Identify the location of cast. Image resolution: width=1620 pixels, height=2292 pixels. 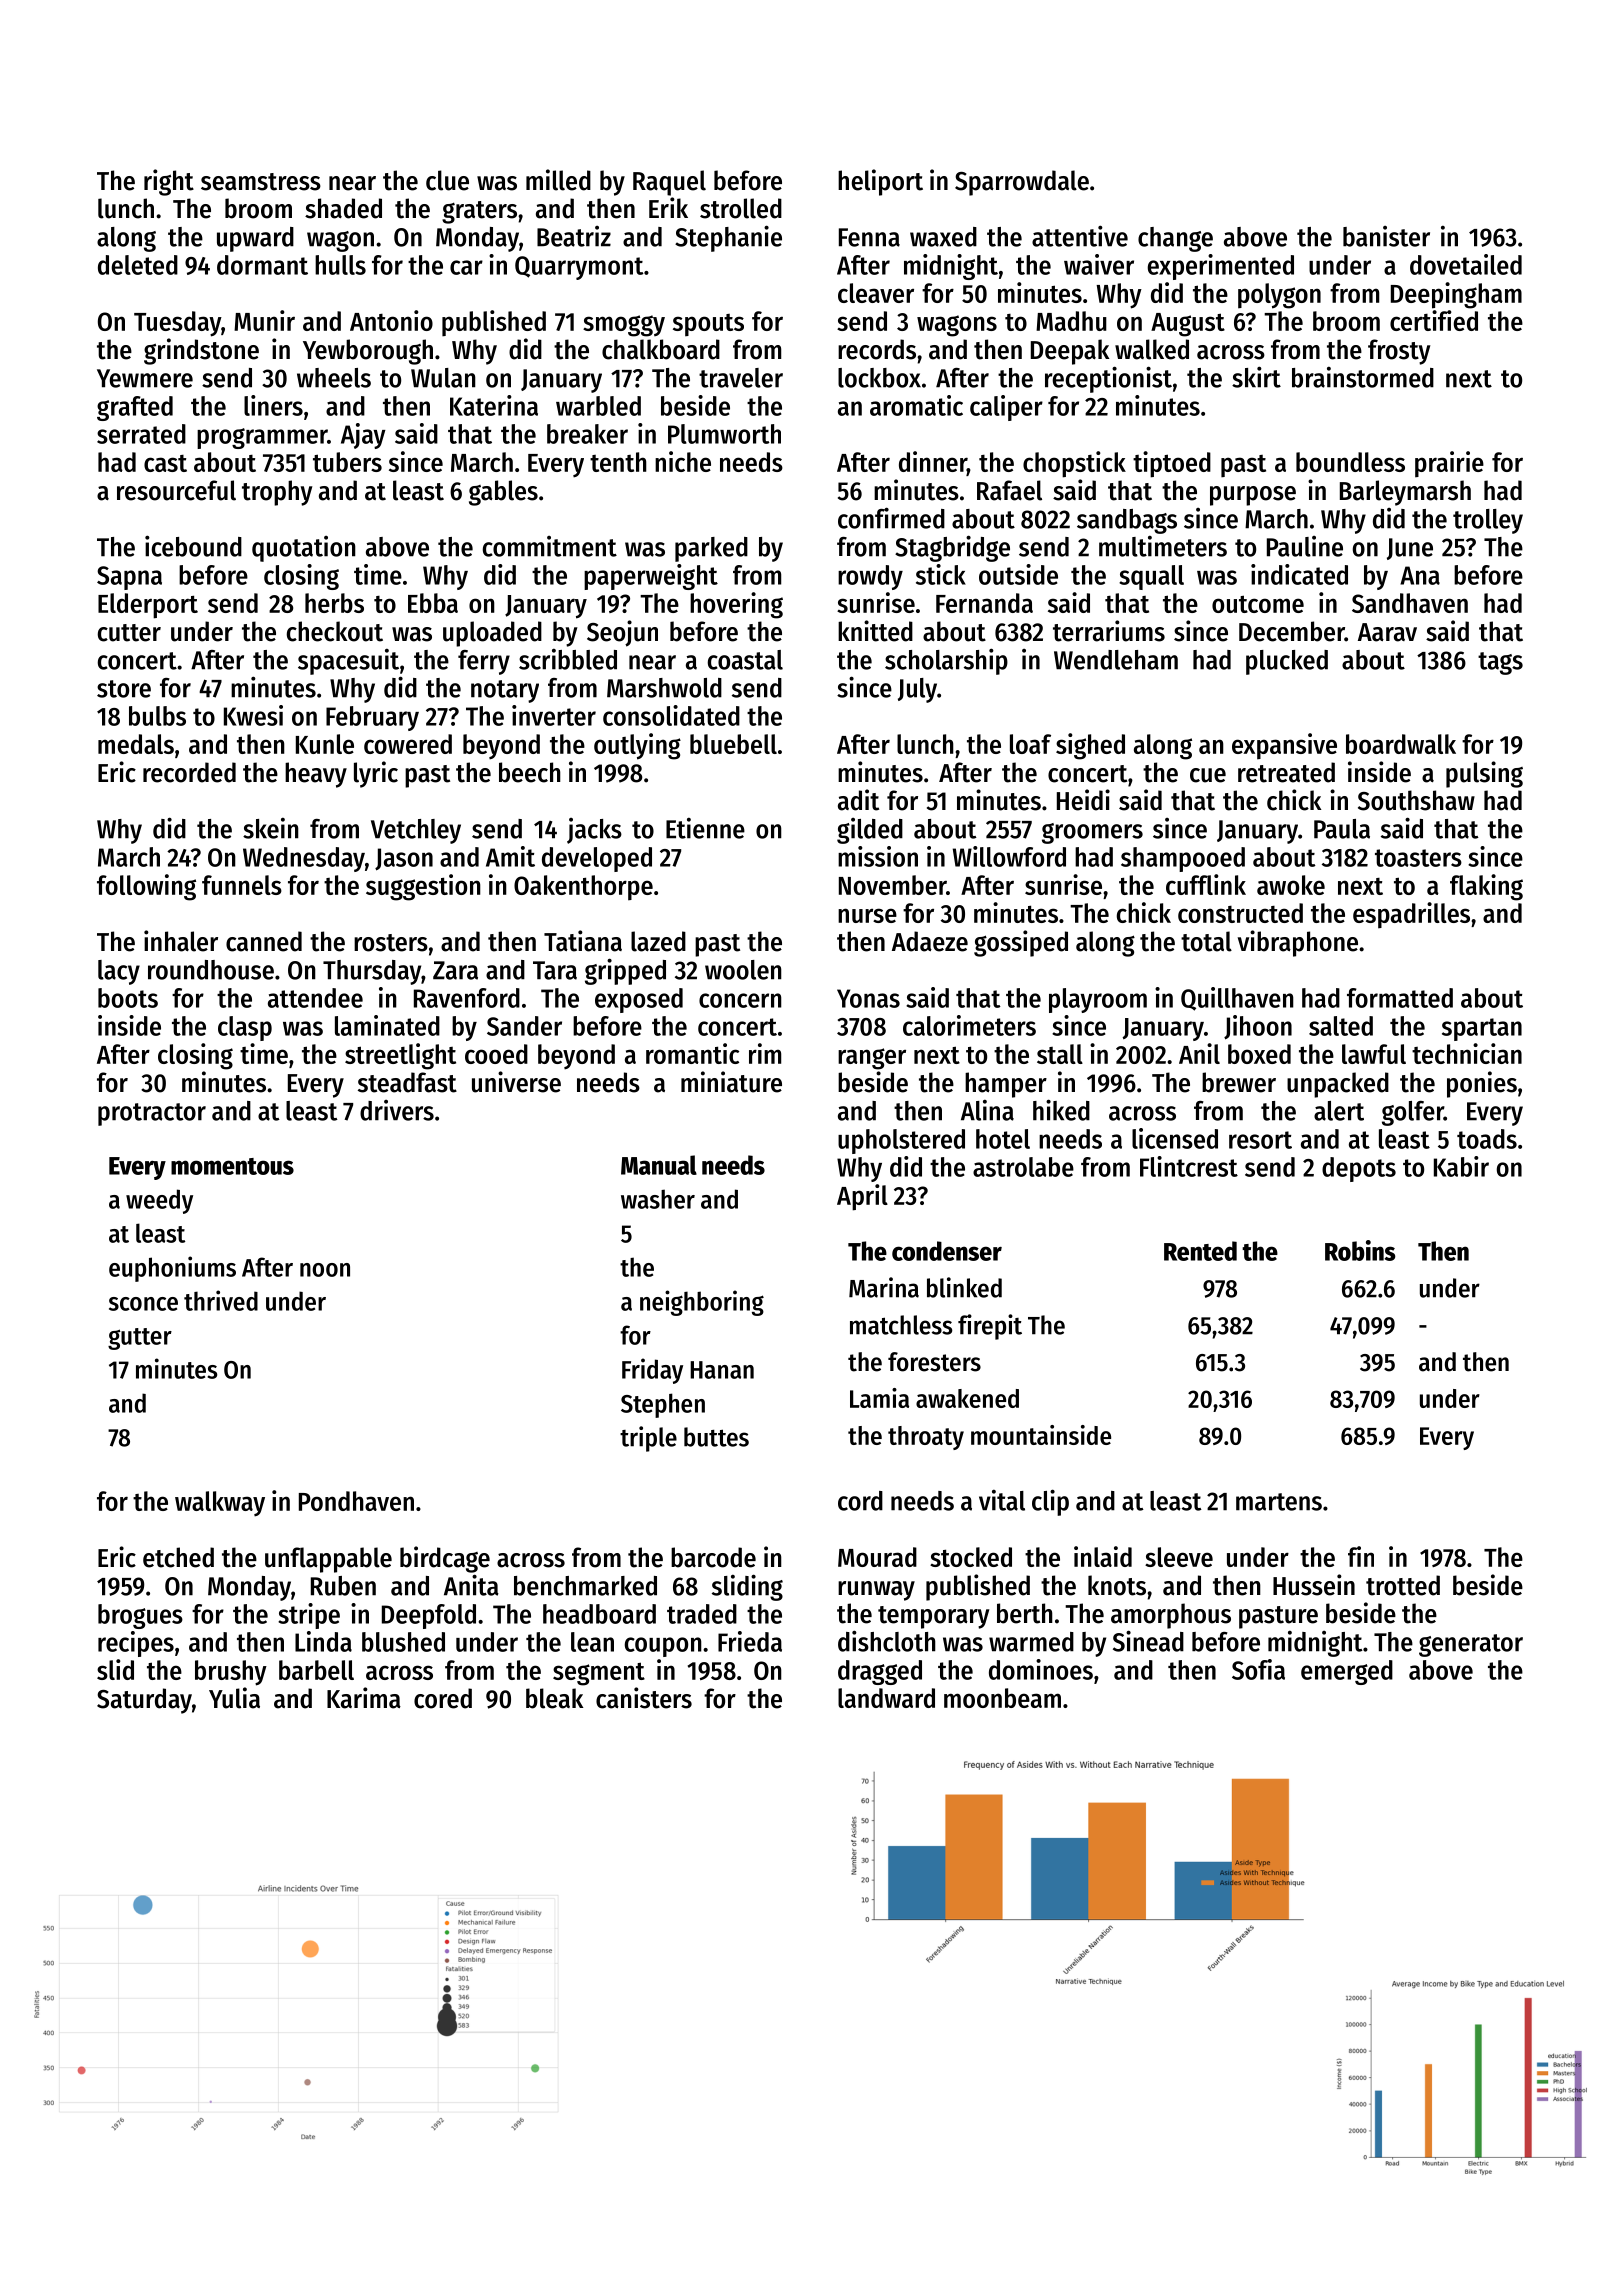
(165, 463).
